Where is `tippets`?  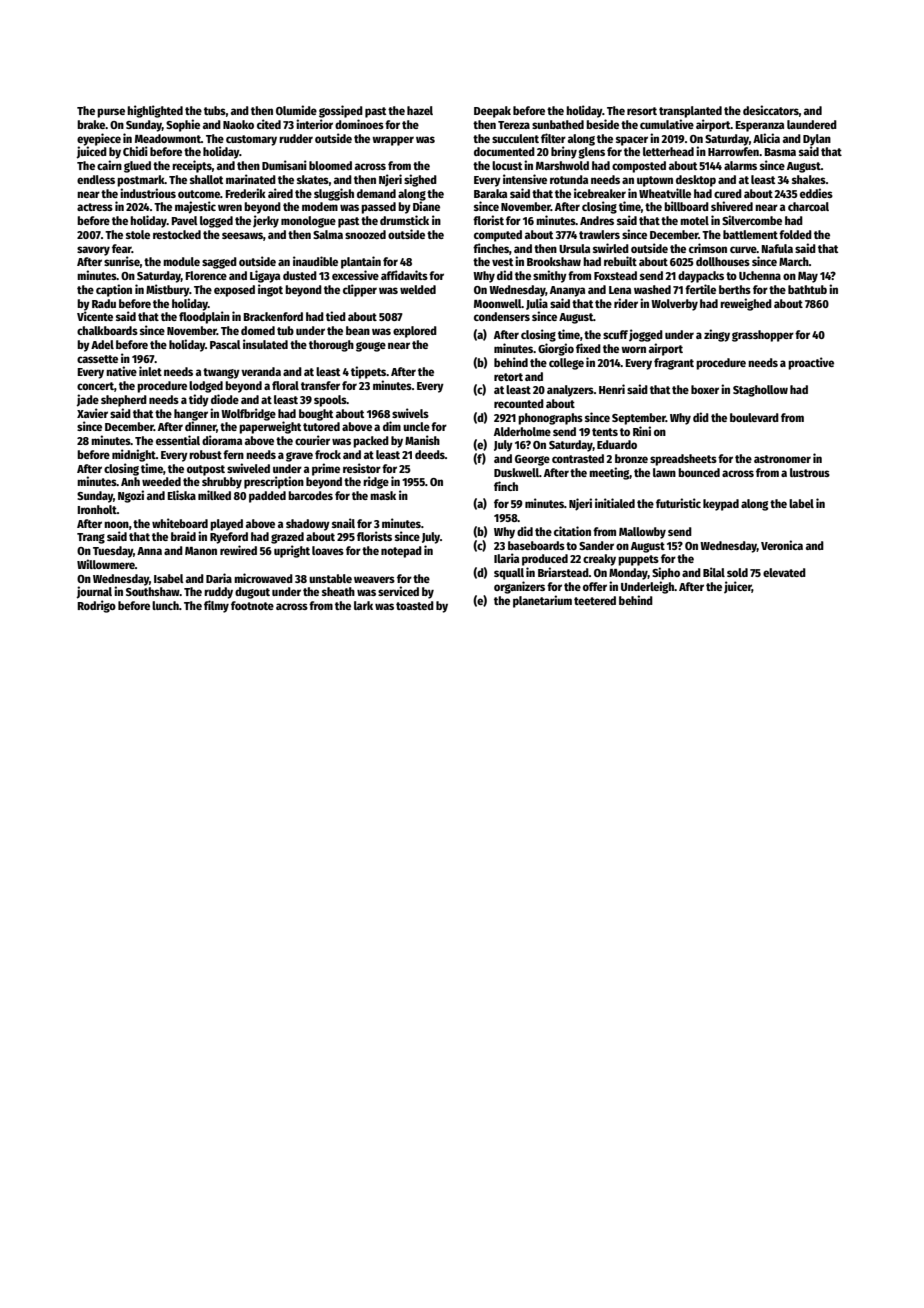 tippets is located at coordinates (368, 372).
